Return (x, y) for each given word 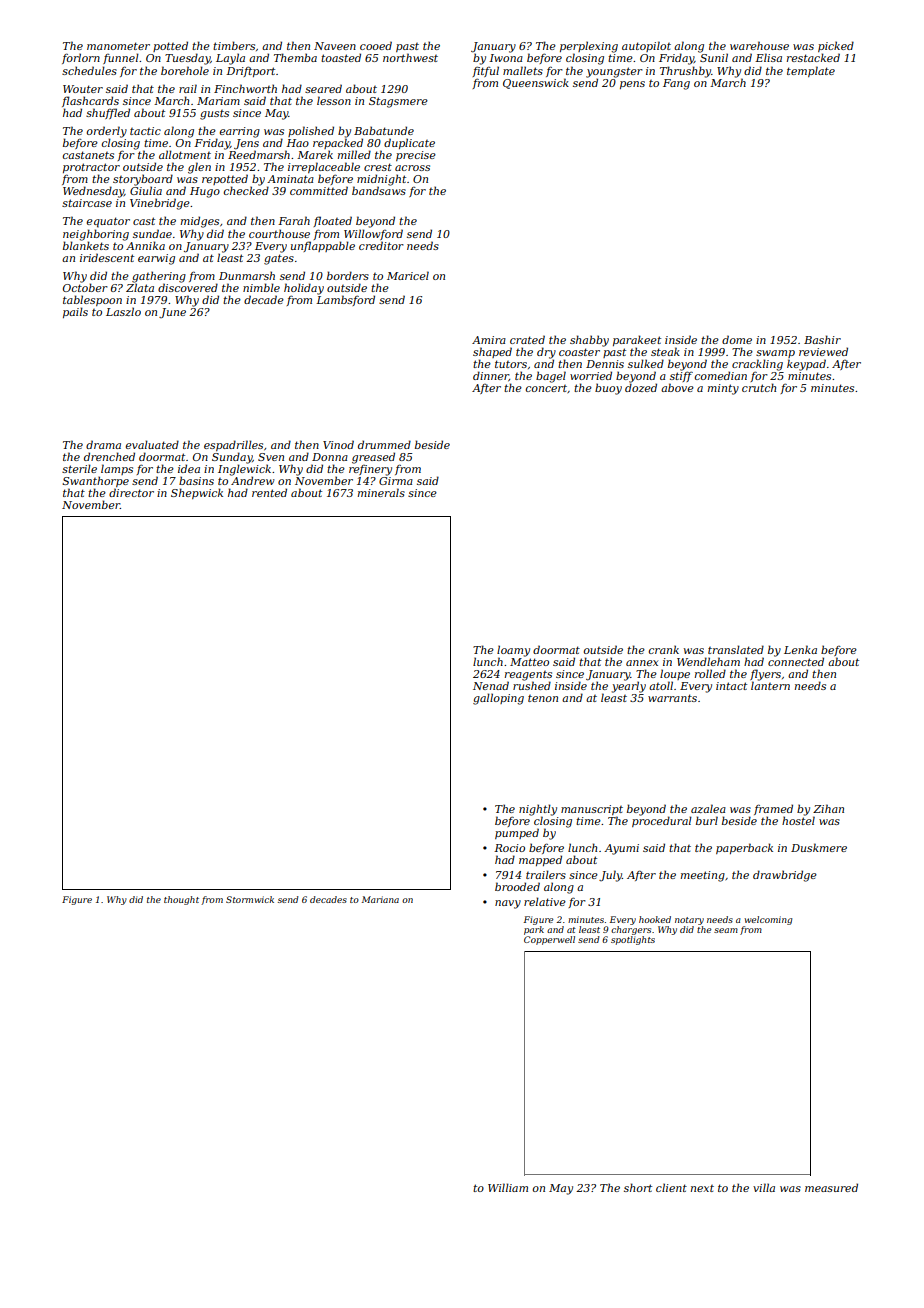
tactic (145, 131)
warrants (672, 698)
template (811, 71)
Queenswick (536, 83)
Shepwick (197, 493)
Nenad (491, 685)
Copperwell (549, 940)
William (508, 1187)
